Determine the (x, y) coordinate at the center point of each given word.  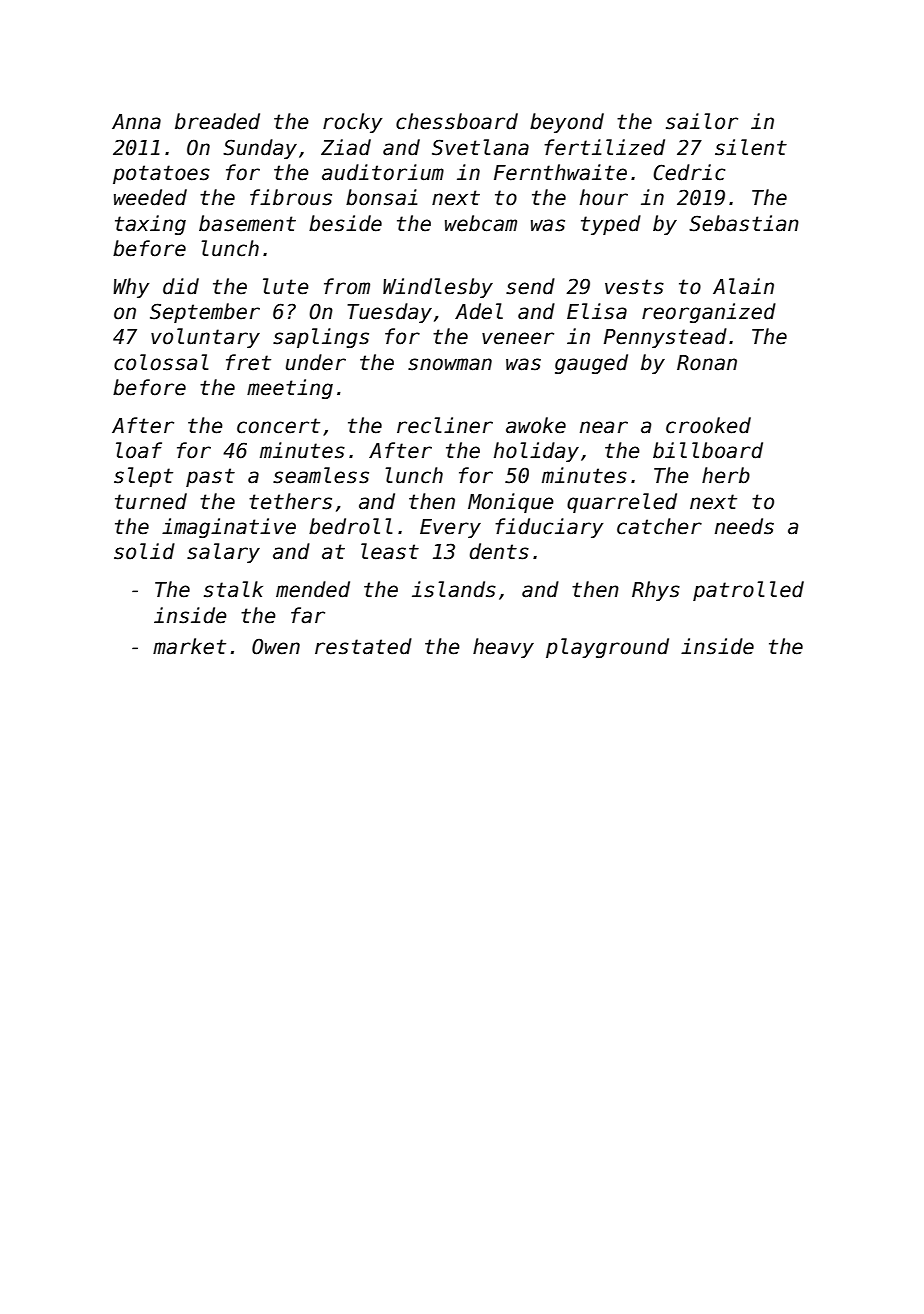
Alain (743, 286)
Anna (136, 122)
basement (247, 223)
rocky (353, 123)
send (530, 286)
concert (278, 426)
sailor (702, 121)
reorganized (709, 313)
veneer (518, 338)
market (189, 646)
